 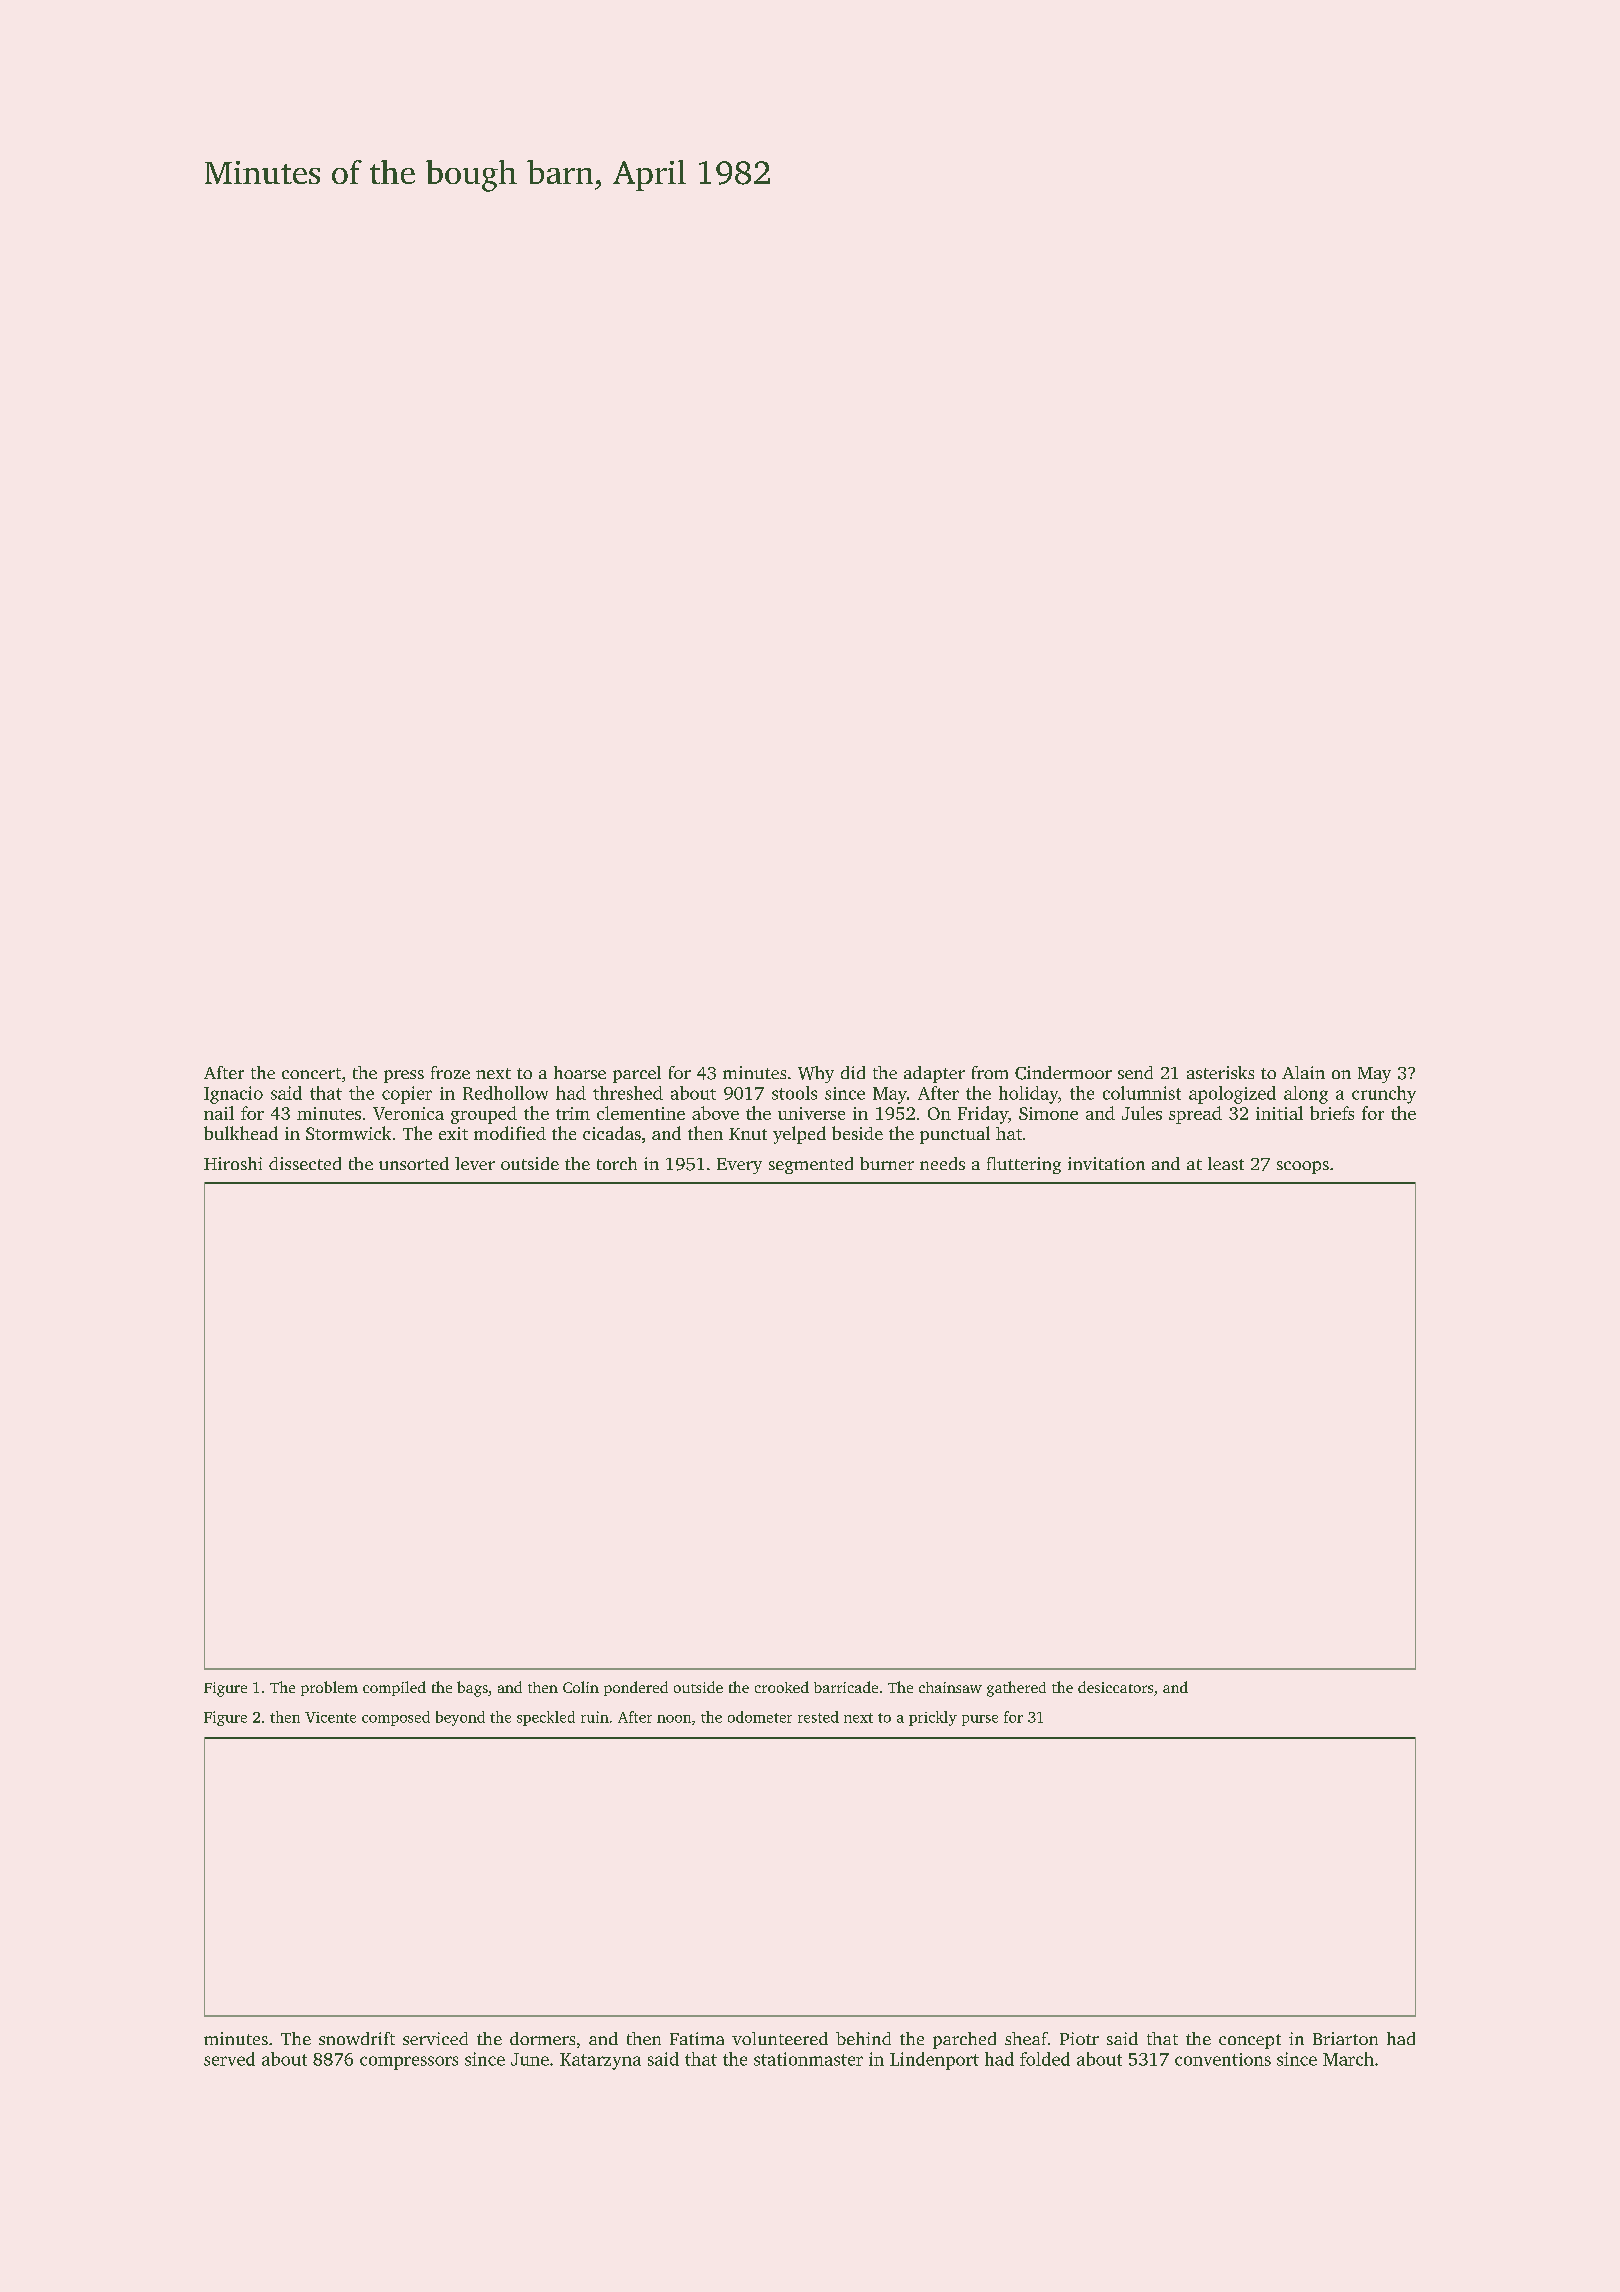 What do you see at coordinates (475, 1163) in the page?
I see `lever` at bounding box center [475, 1163].
